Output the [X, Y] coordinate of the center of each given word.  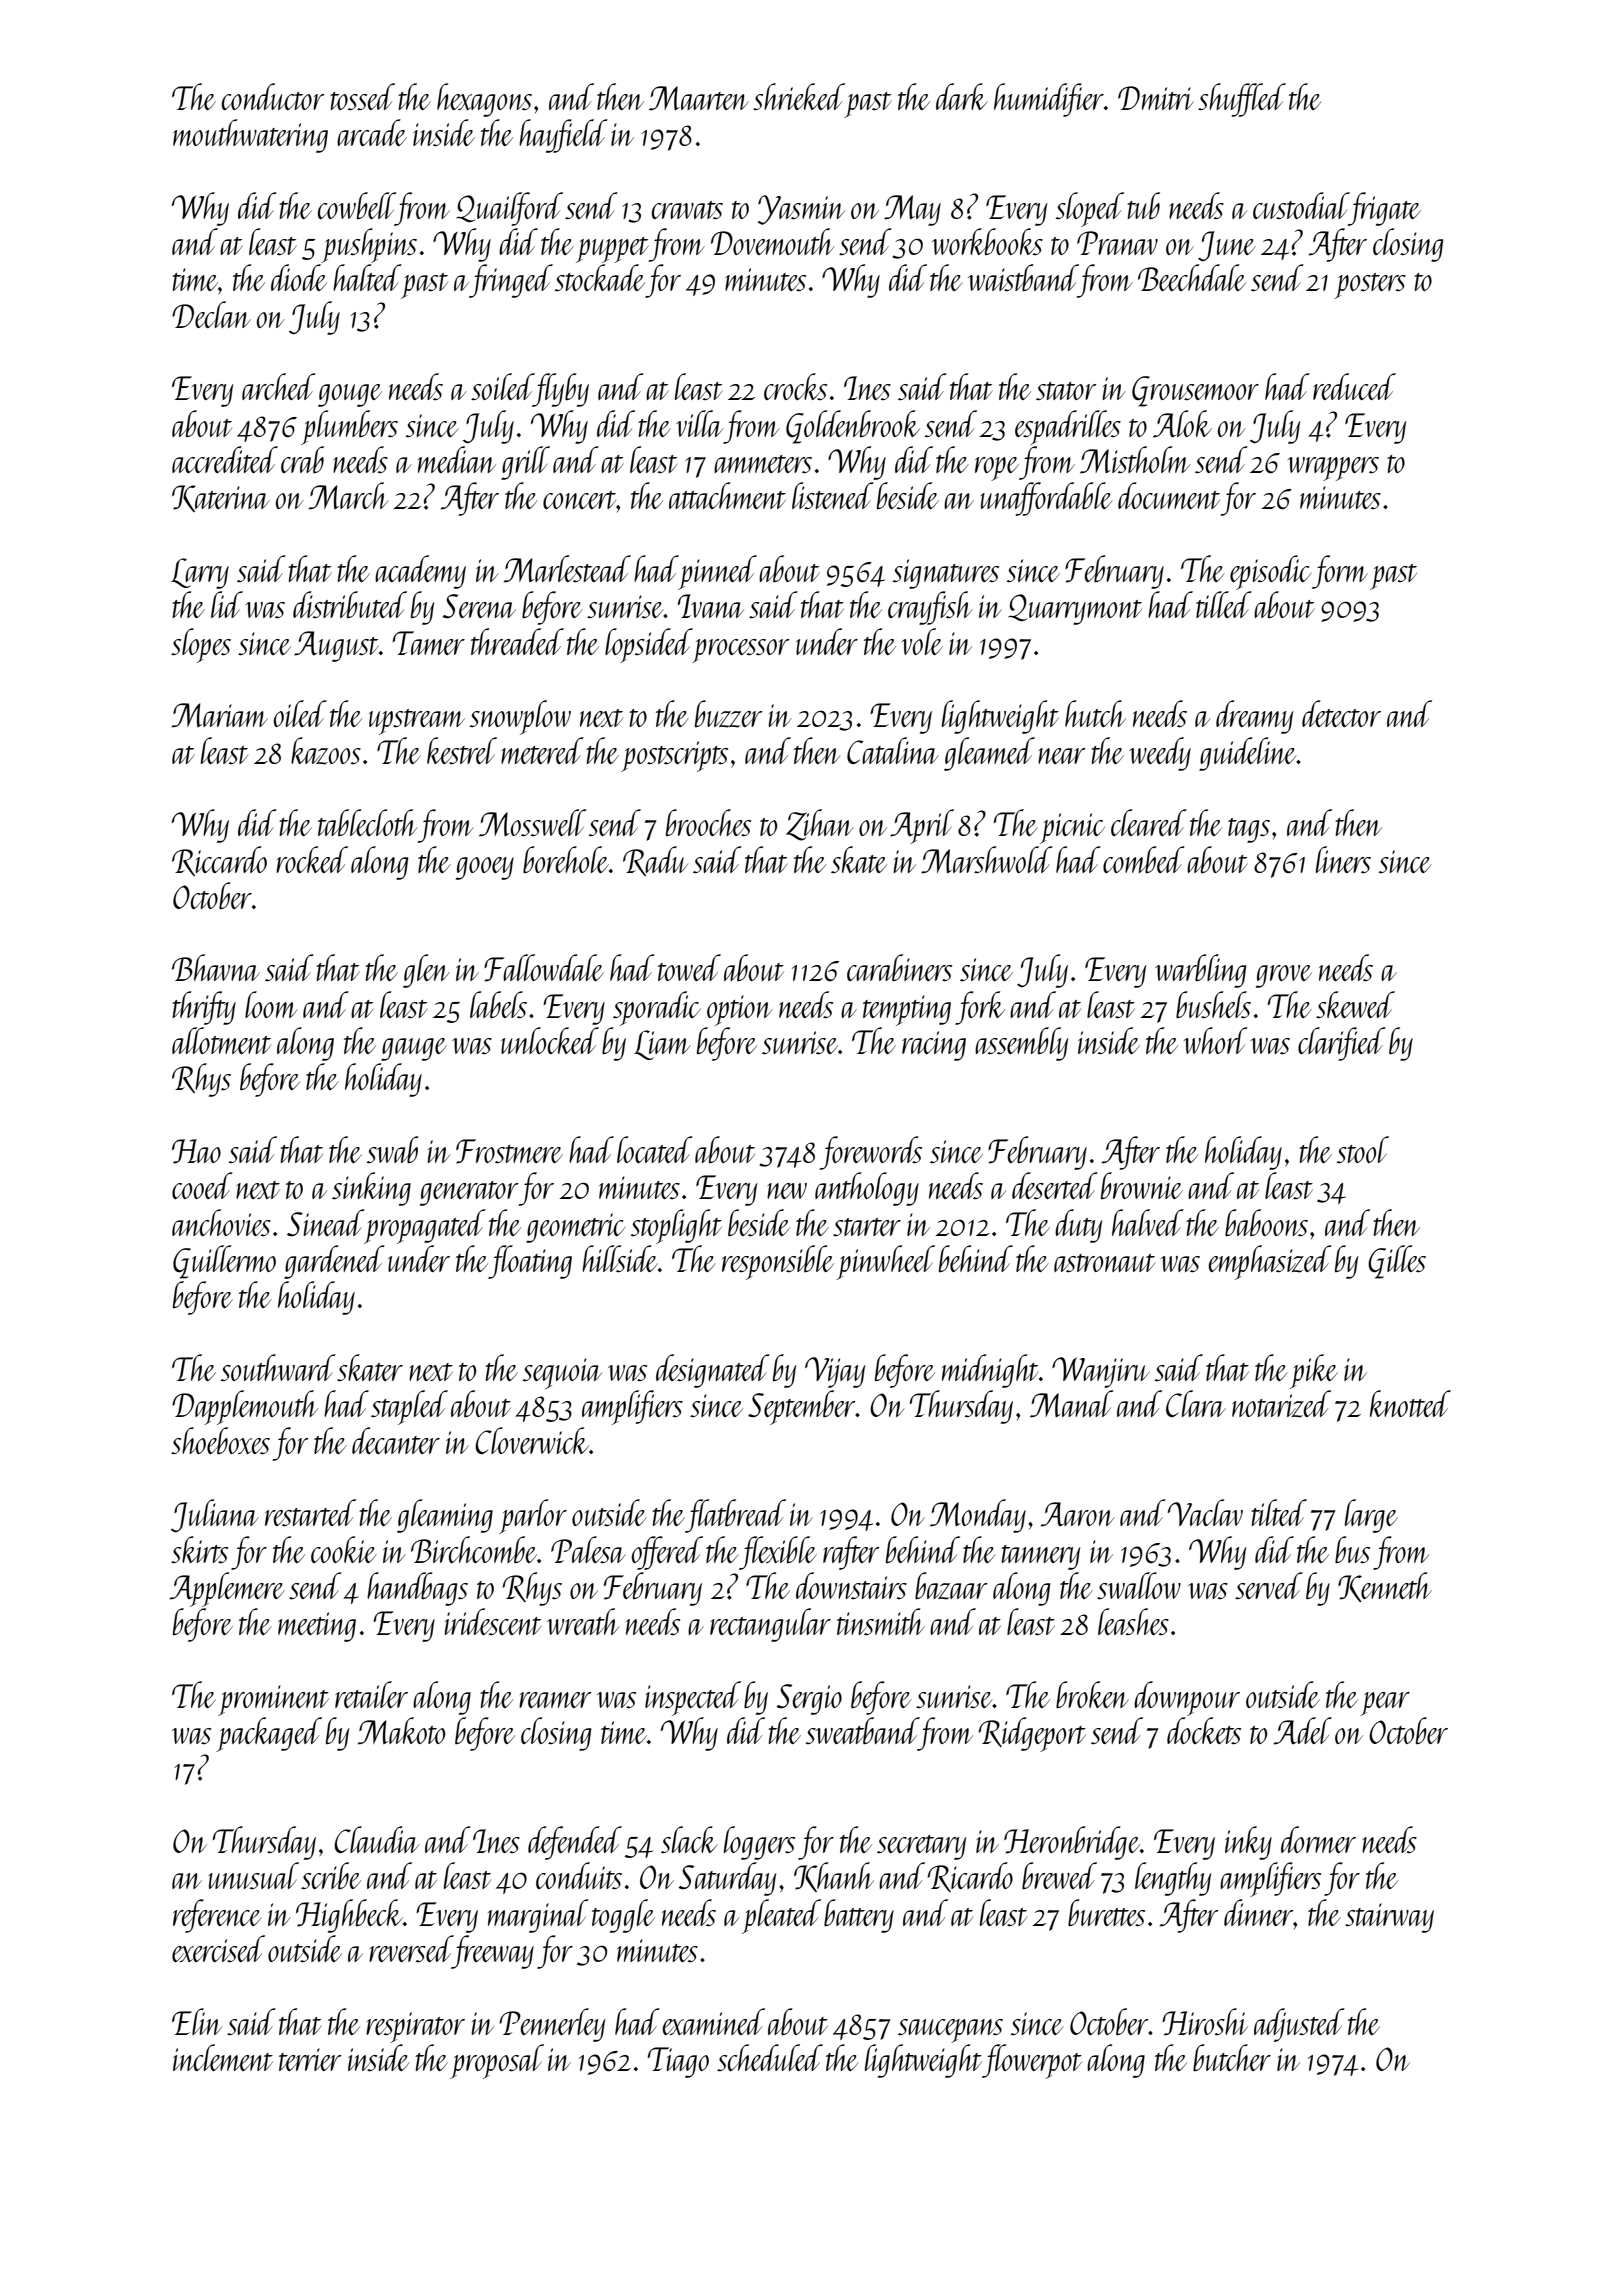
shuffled [1242, 100]
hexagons [484, 100]
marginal [538, 1916]
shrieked [799, 96]
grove [1284, 976]
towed [689, 967]
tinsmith [881, 1621]
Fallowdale [544, 968]
